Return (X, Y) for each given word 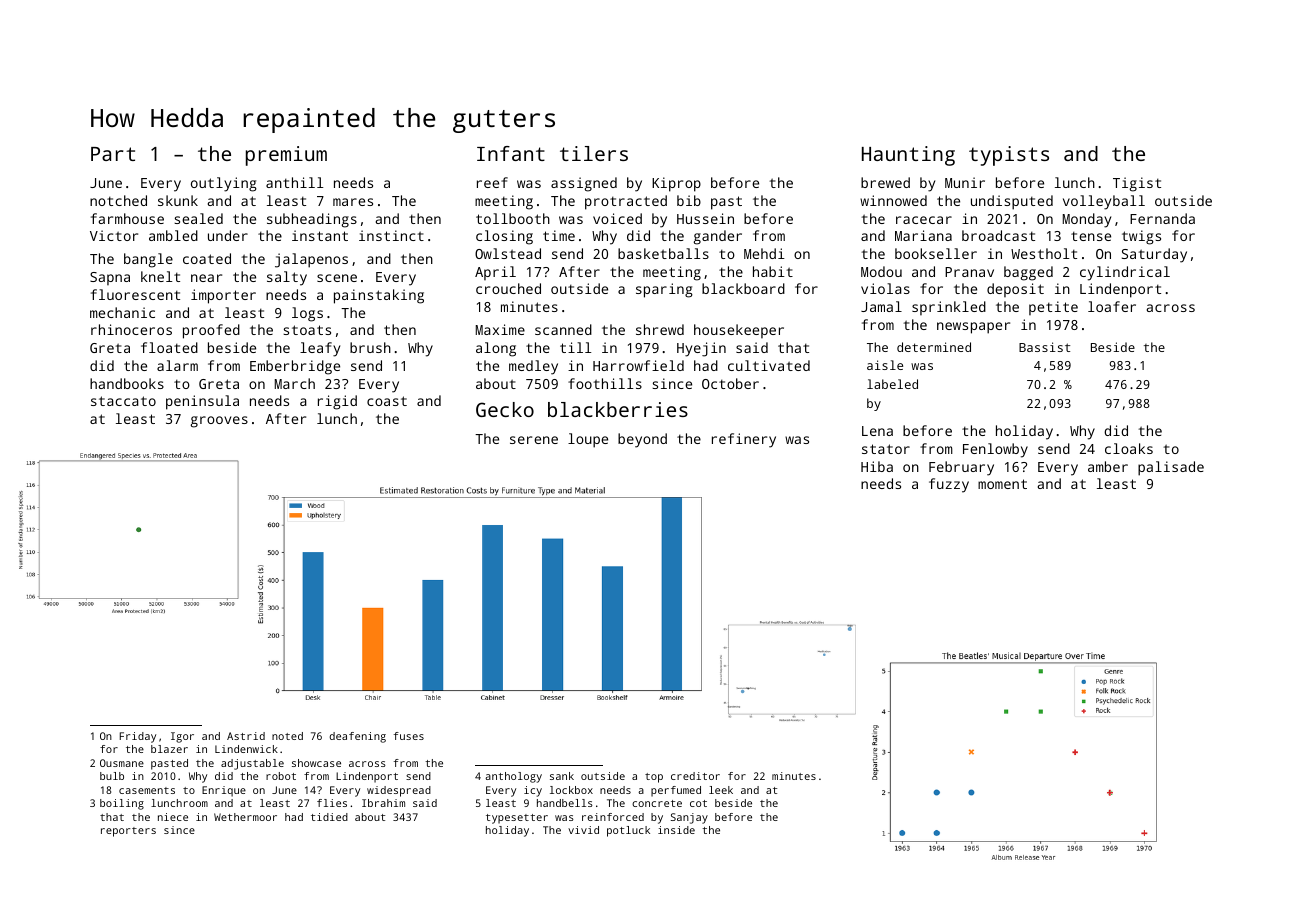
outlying (224, 184)
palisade (1171, 468)
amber (1108, 466)
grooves (219, 422)
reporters (128, 832)
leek (721, 790)
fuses (409, 736)
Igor (182, 737)
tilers (594, 153)
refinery (744, 440)
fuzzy (949, 485)
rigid (337, 402)
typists (1009, 156)
